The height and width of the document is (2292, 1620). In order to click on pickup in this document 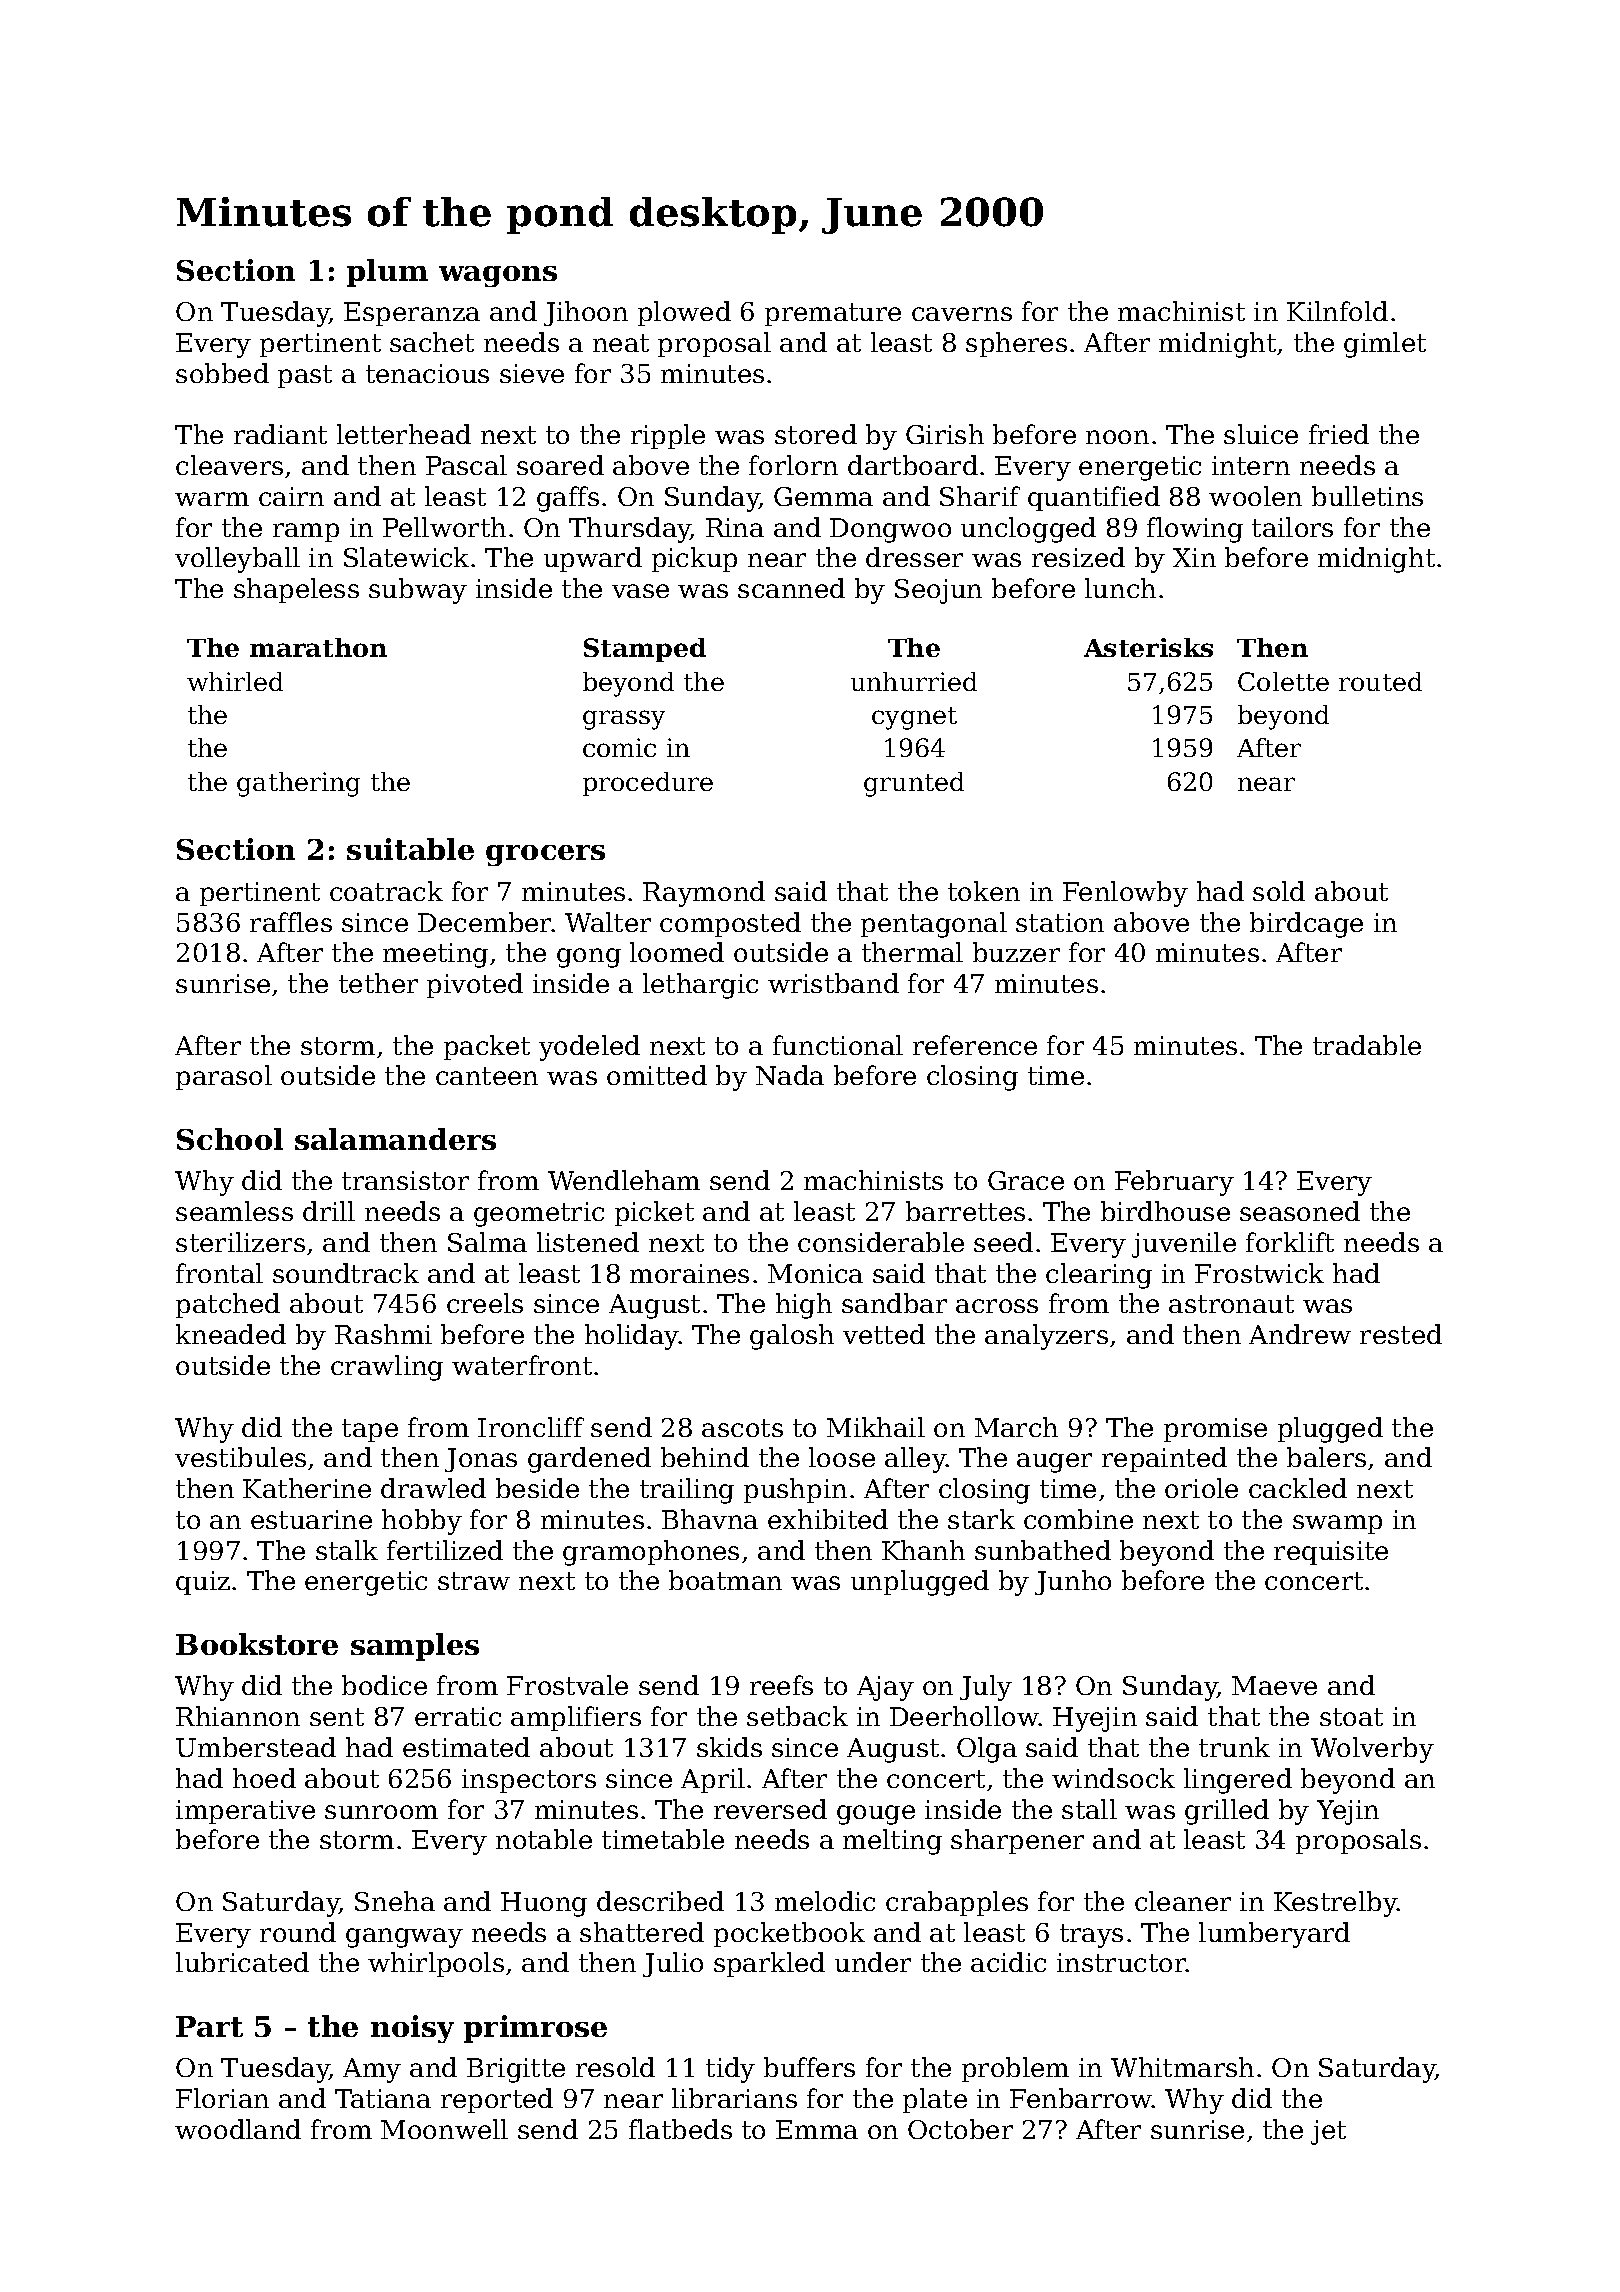, I will do `click(694, 559)`.
